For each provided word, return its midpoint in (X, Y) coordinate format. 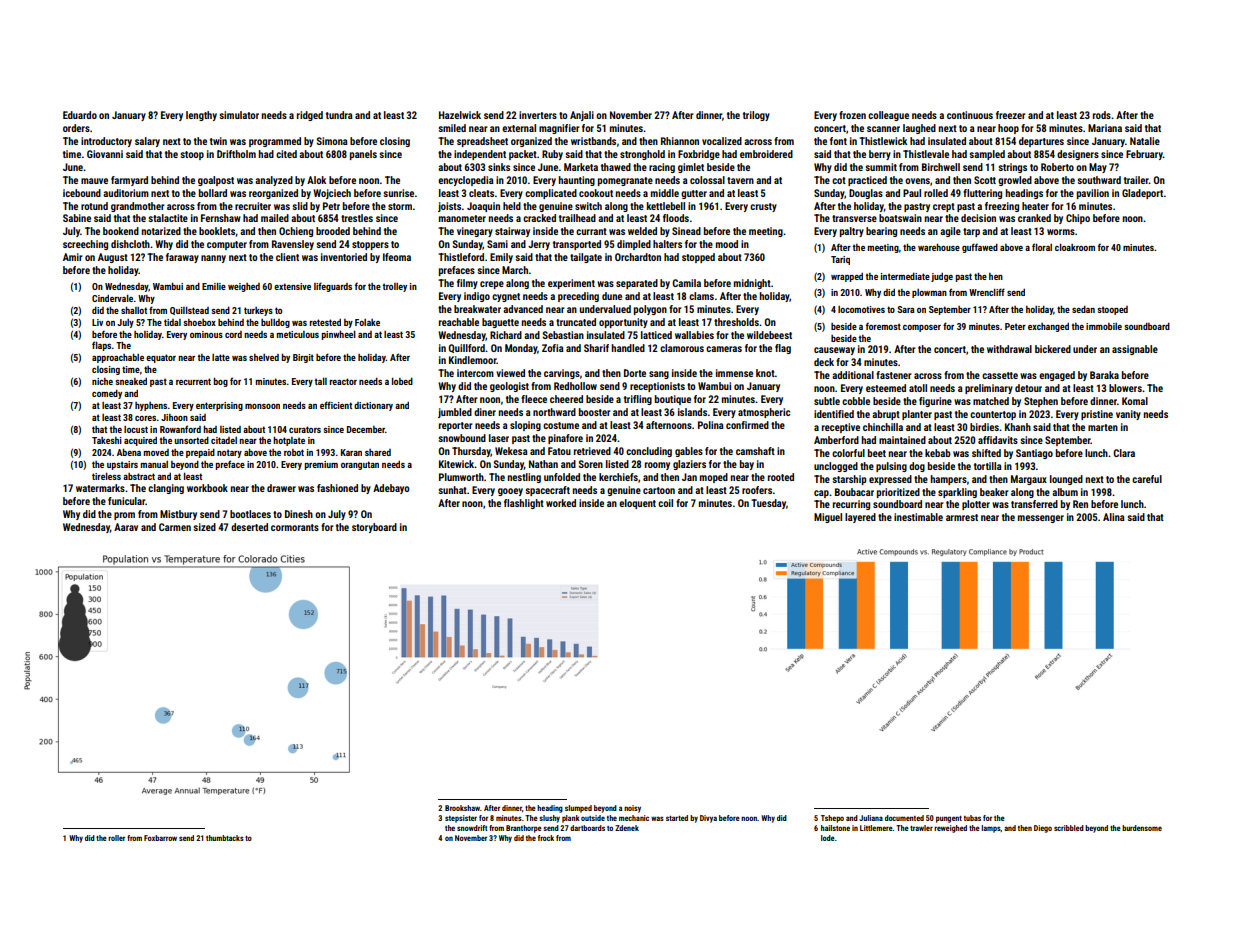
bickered (1053, 349)
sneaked (131, 381)
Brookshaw (462, 808)
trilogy (756, 116)
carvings (562, 374)
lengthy (201, 116)
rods (1102, 115)
